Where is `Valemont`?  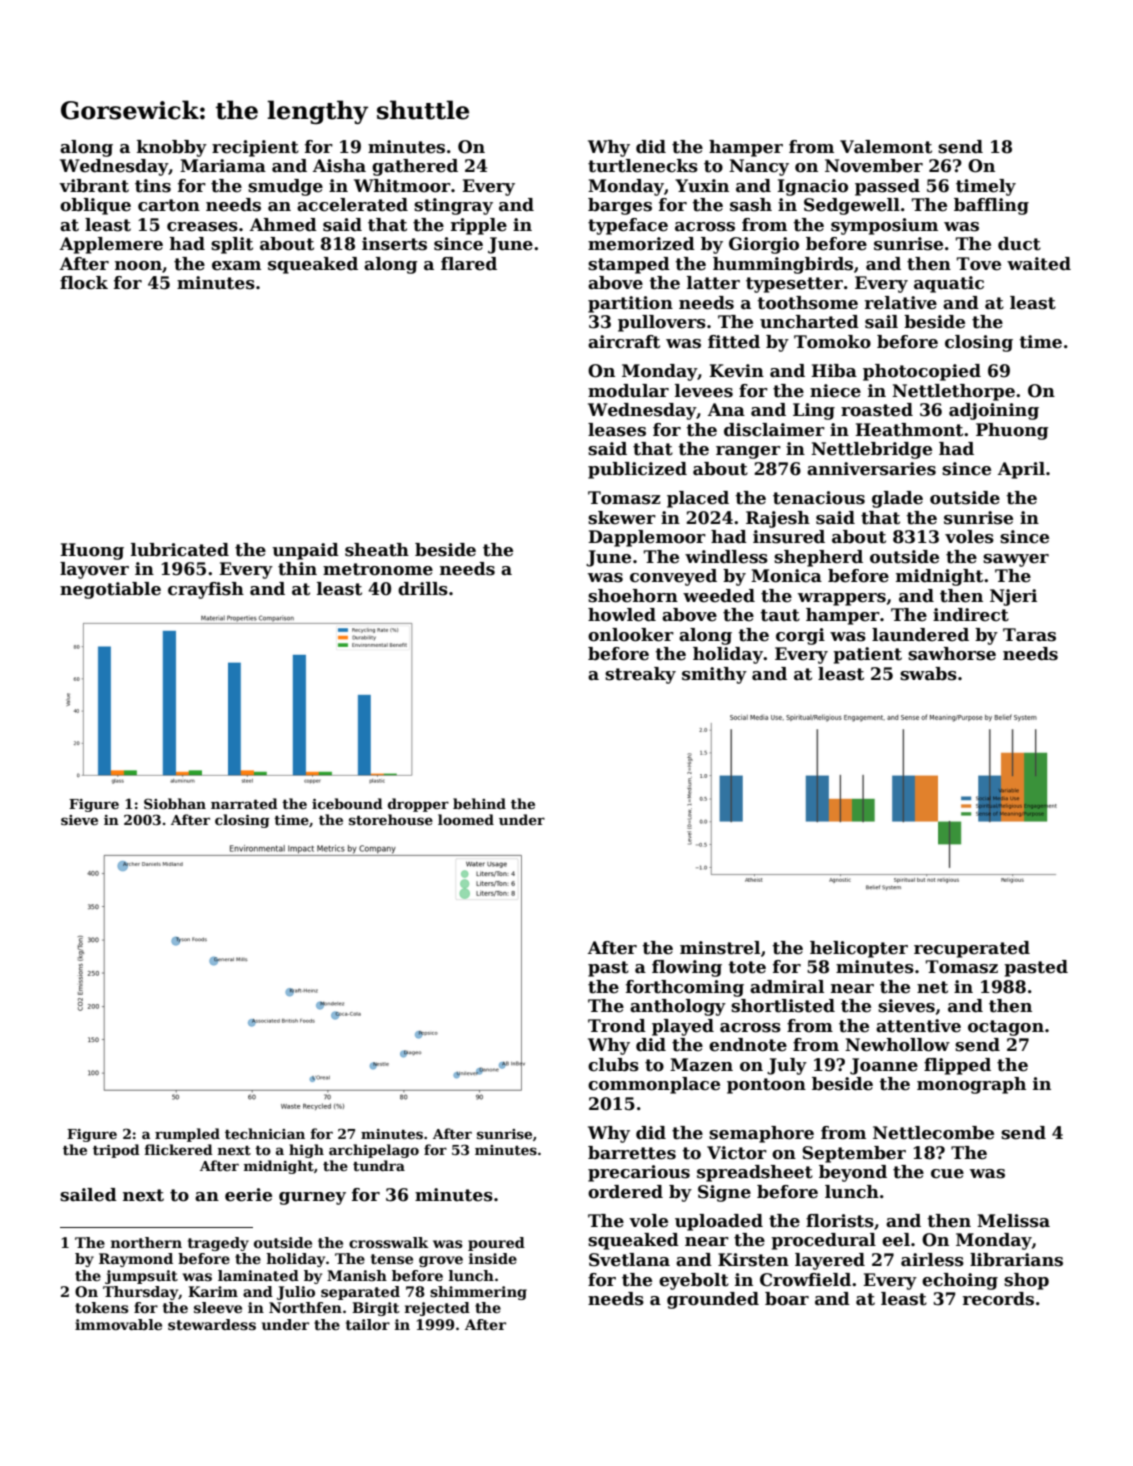
Valemont is located at coordinates (886, 147).
